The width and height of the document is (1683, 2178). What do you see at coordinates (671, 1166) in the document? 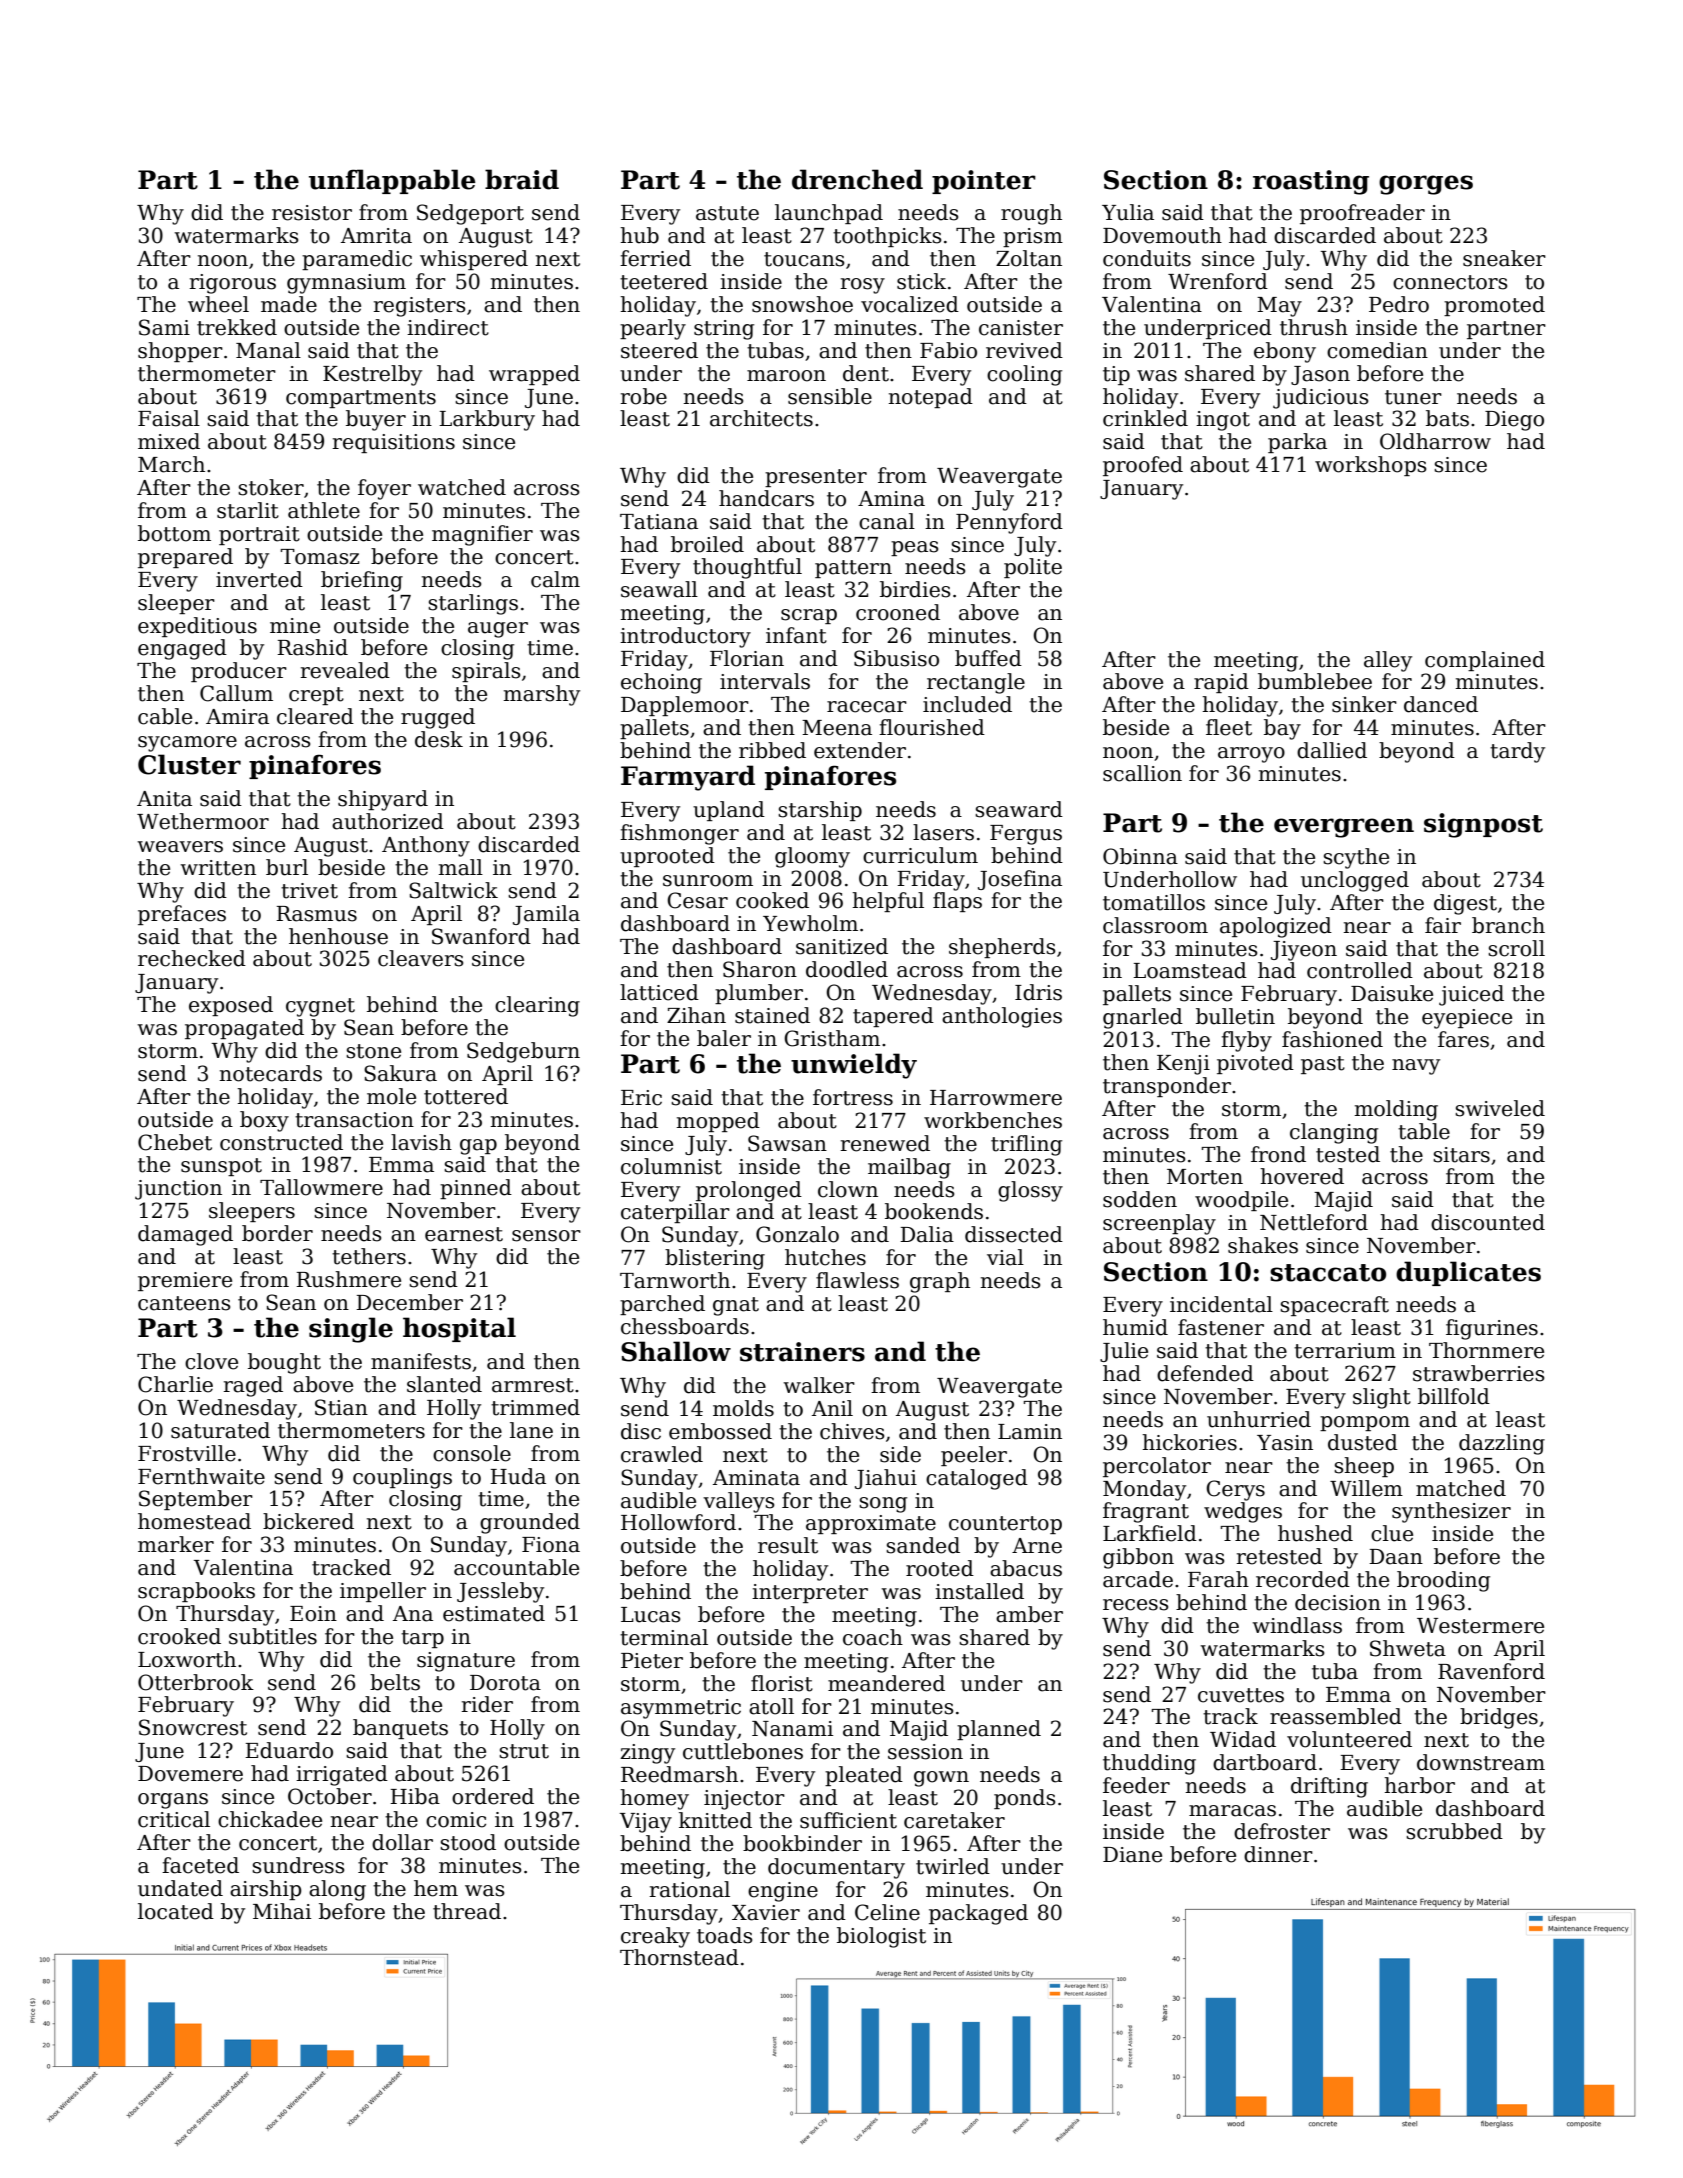
I see `columnist` at bounding box center [671, 1166].
